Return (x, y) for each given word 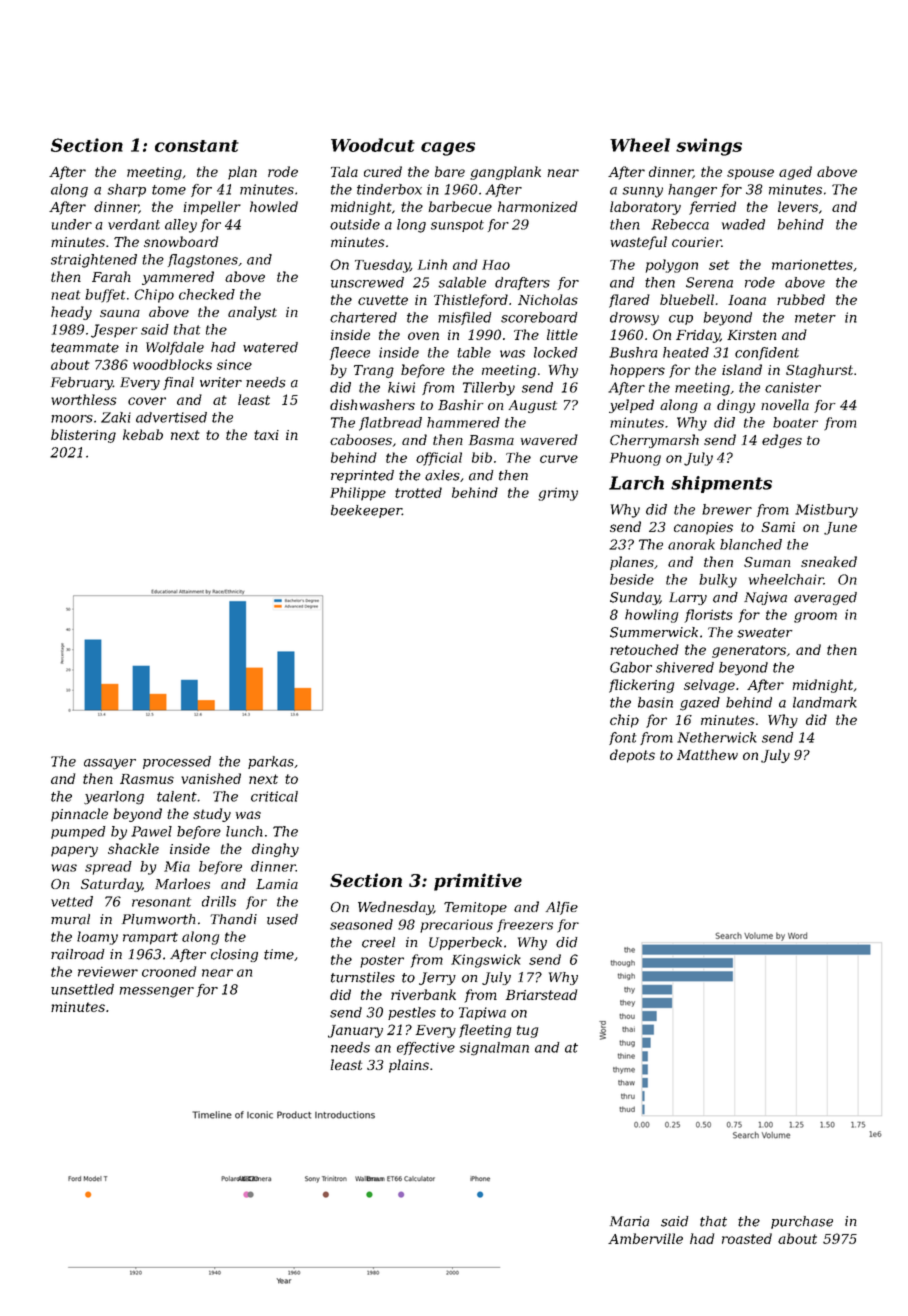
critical (274, 796)
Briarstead (541, 994)
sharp (126, 190)
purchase (802, 1222)
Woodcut (373, 145)
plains (409, 1066)
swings (709, 147)
